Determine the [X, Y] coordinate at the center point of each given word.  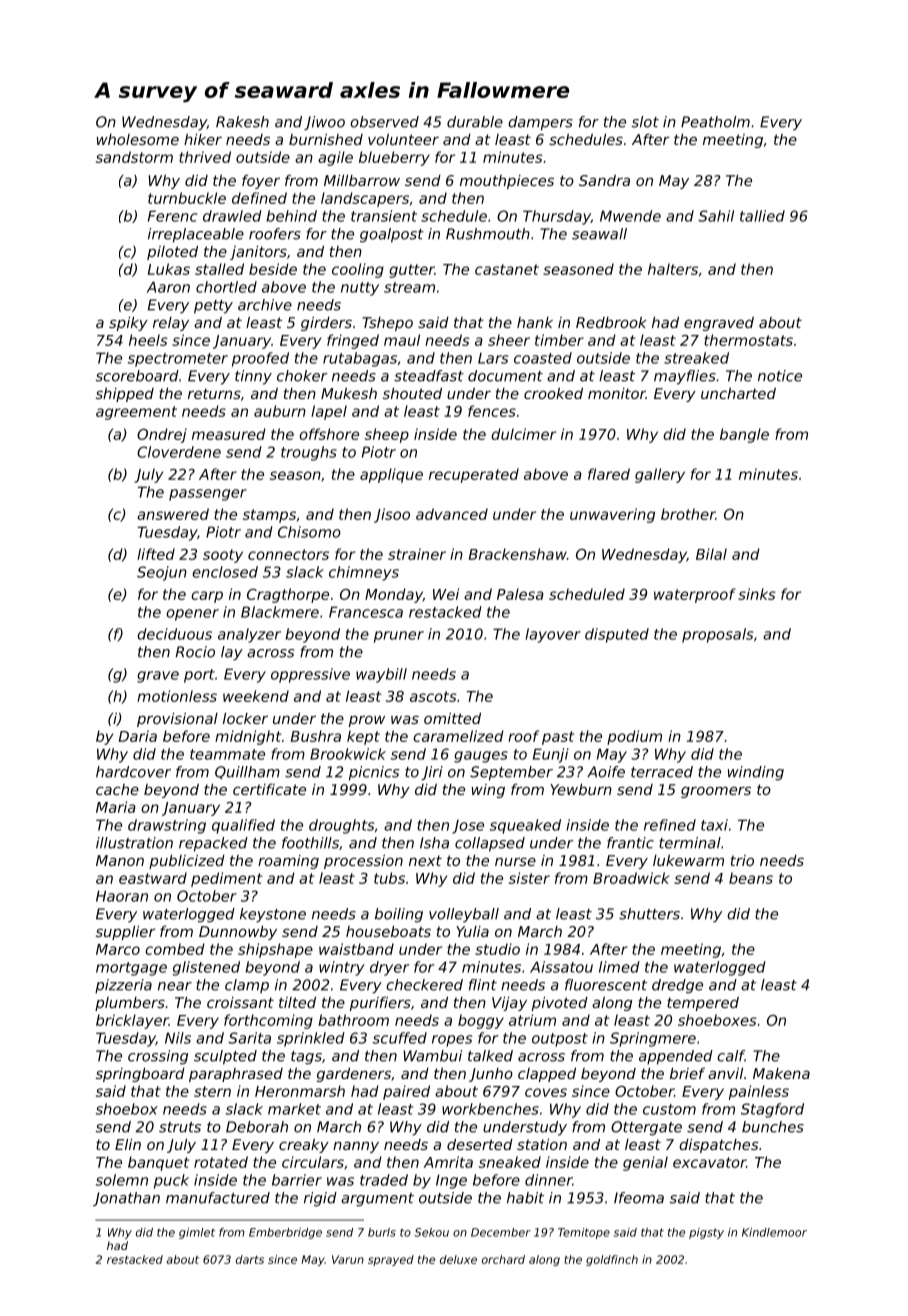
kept [363, 737]
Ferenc [173, 216]
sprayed [391, 1260]
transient [384, 216]
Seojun [162, 573]
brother [688, 514]
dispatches [719, 1146]
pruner [399, 637]
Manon [120, 860]
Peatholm [715, 122]
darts [250, 1259]
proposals [717, 635]
